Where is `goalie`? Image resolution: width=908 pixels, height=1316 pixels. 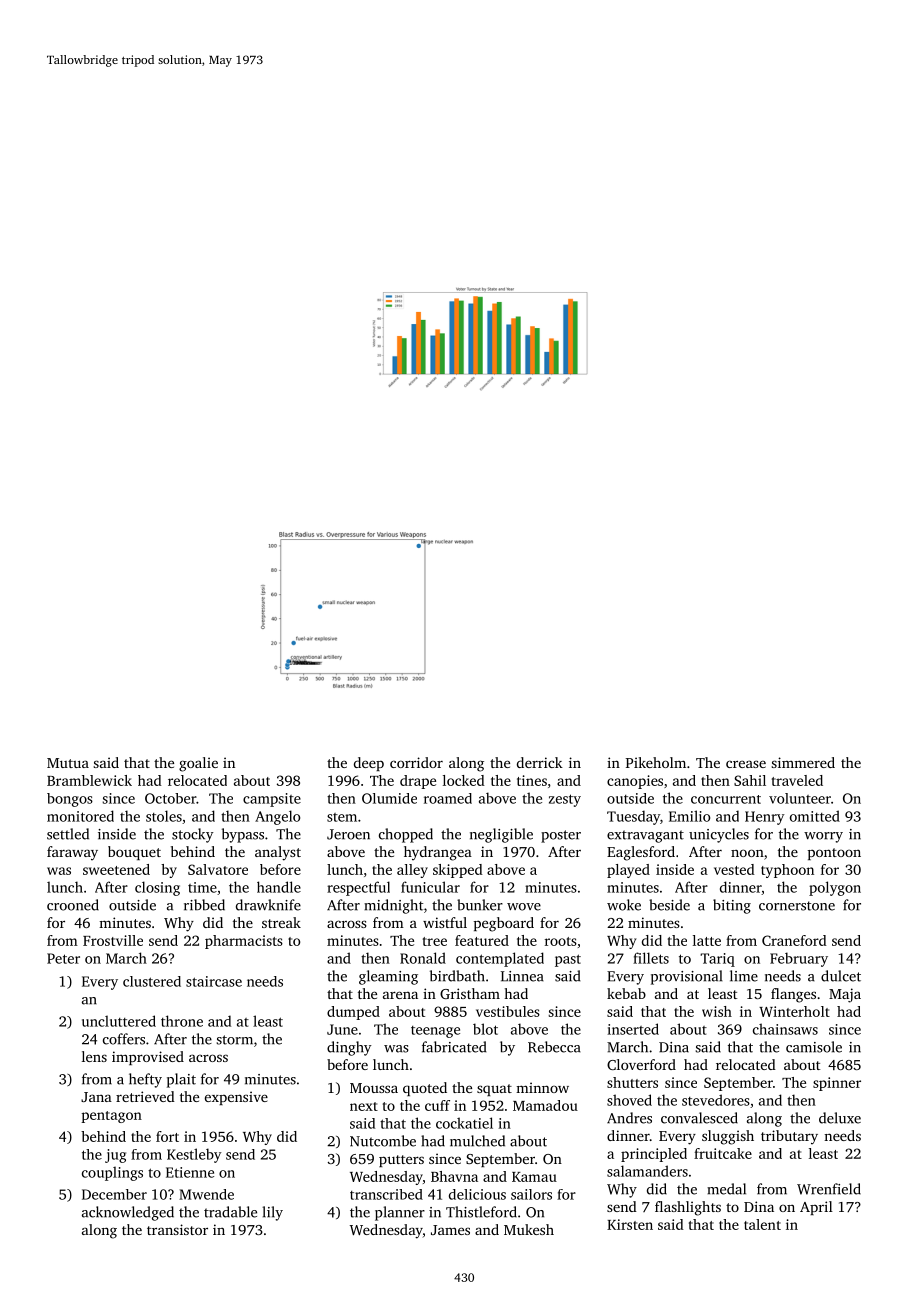
goalie is located at coordinates (198, 764).
